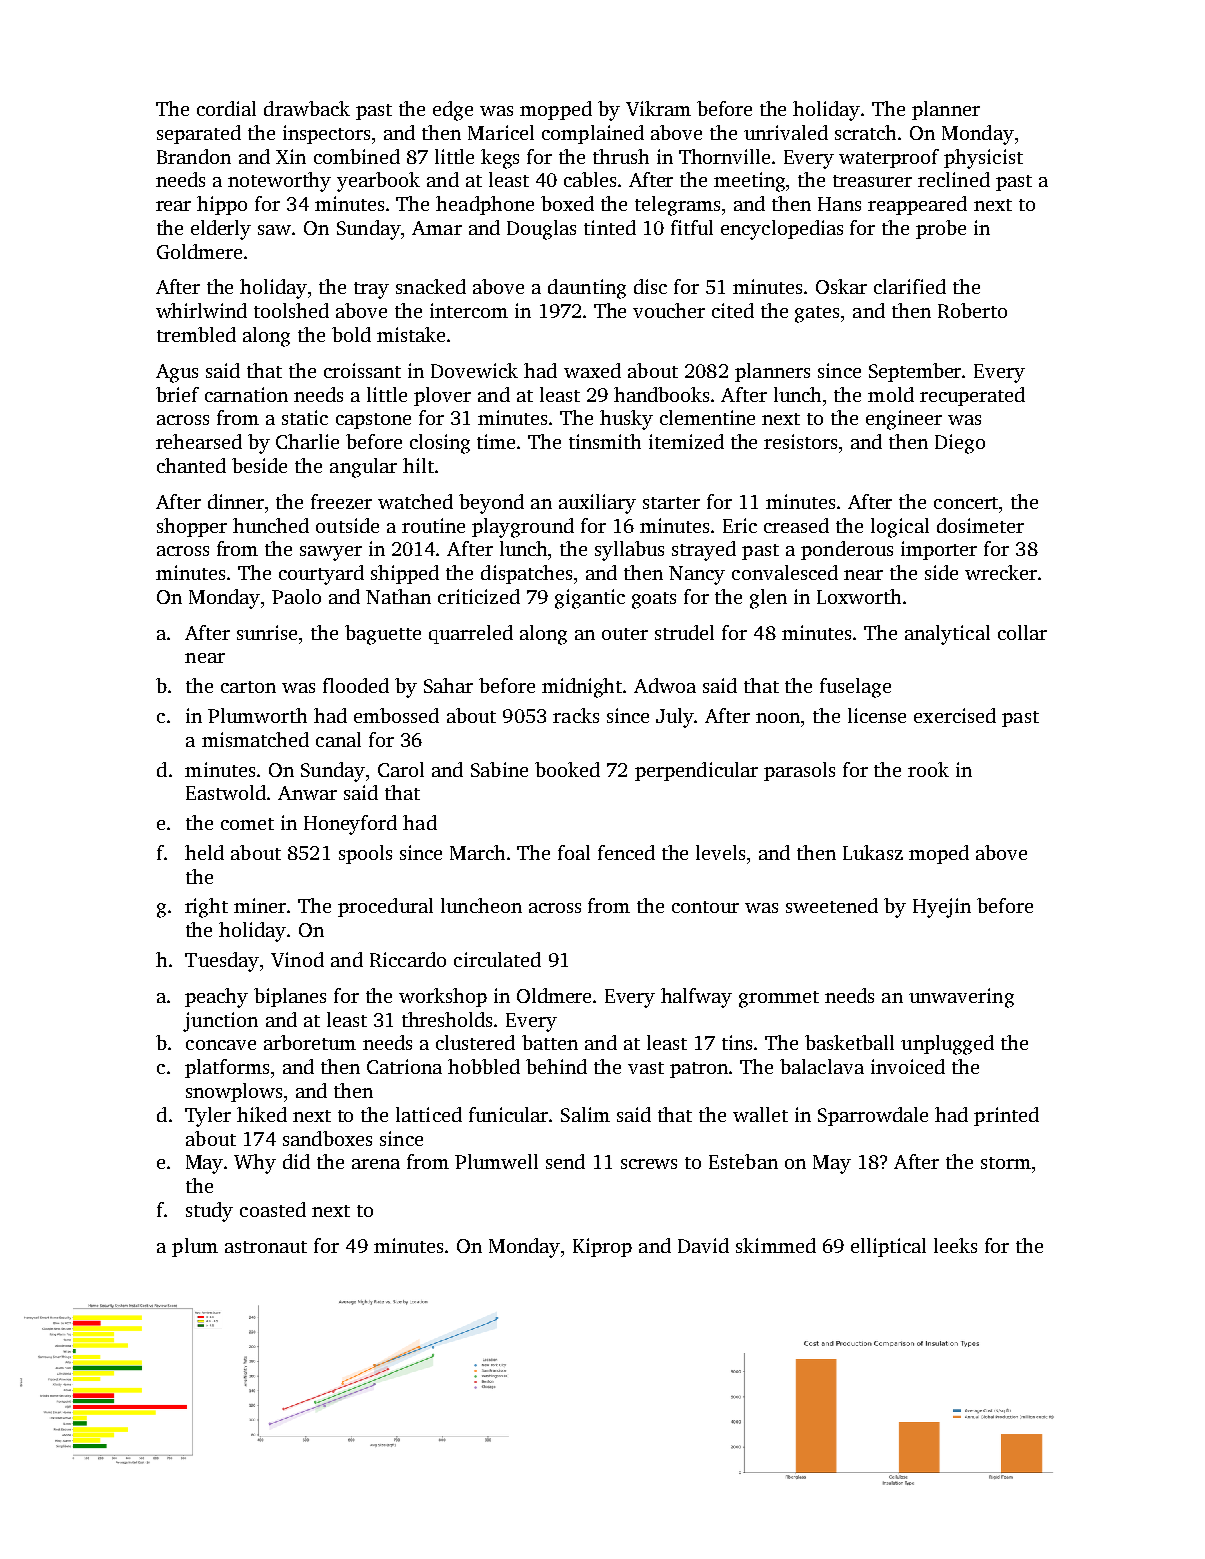 The width and height of the screenshot is (1205, 1559). Describe the element at coordinates (872, 181) in the screenshot. I see `treasurer` at that location.
